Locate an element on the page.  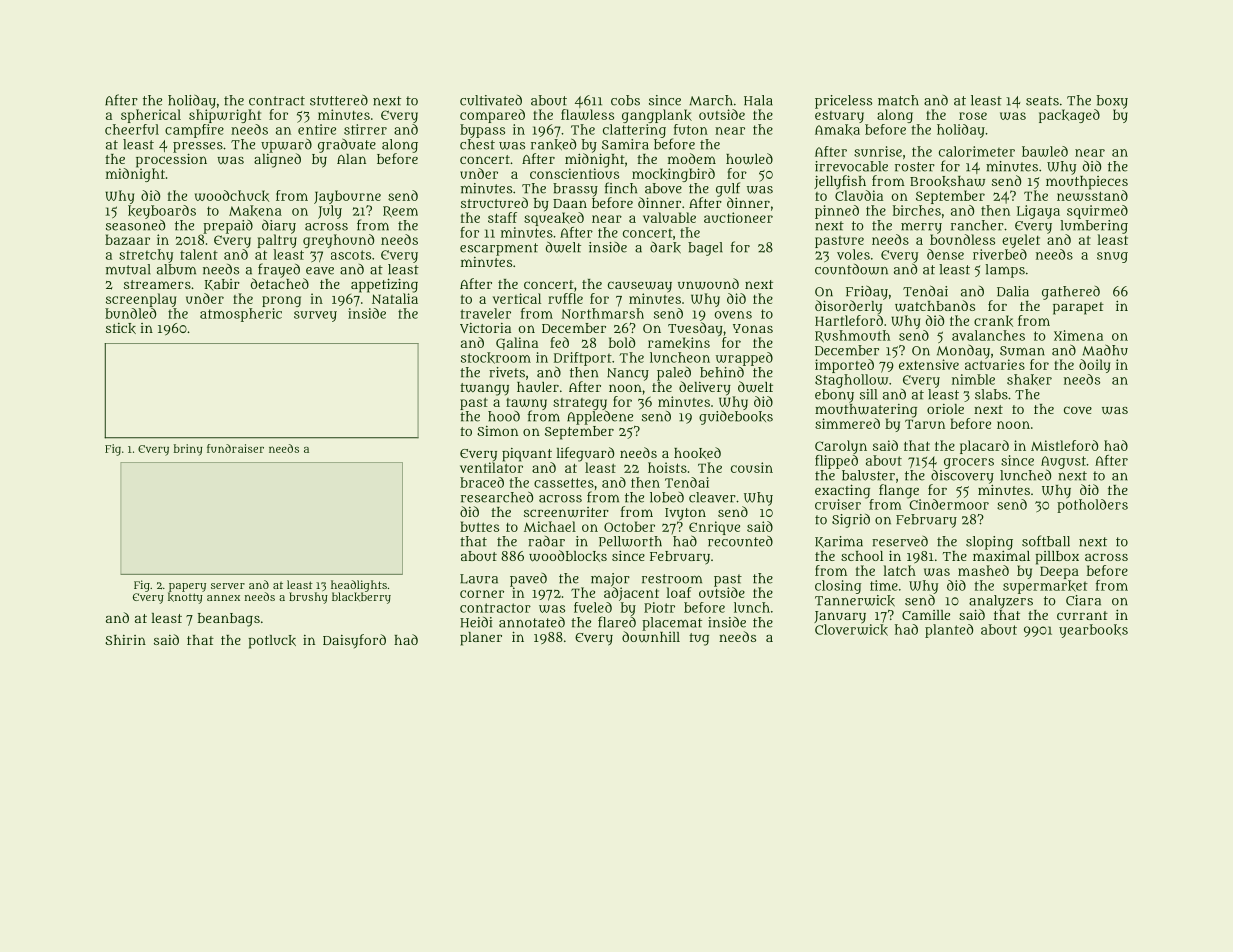
fundraiser is located at coordinates (235, 448).
